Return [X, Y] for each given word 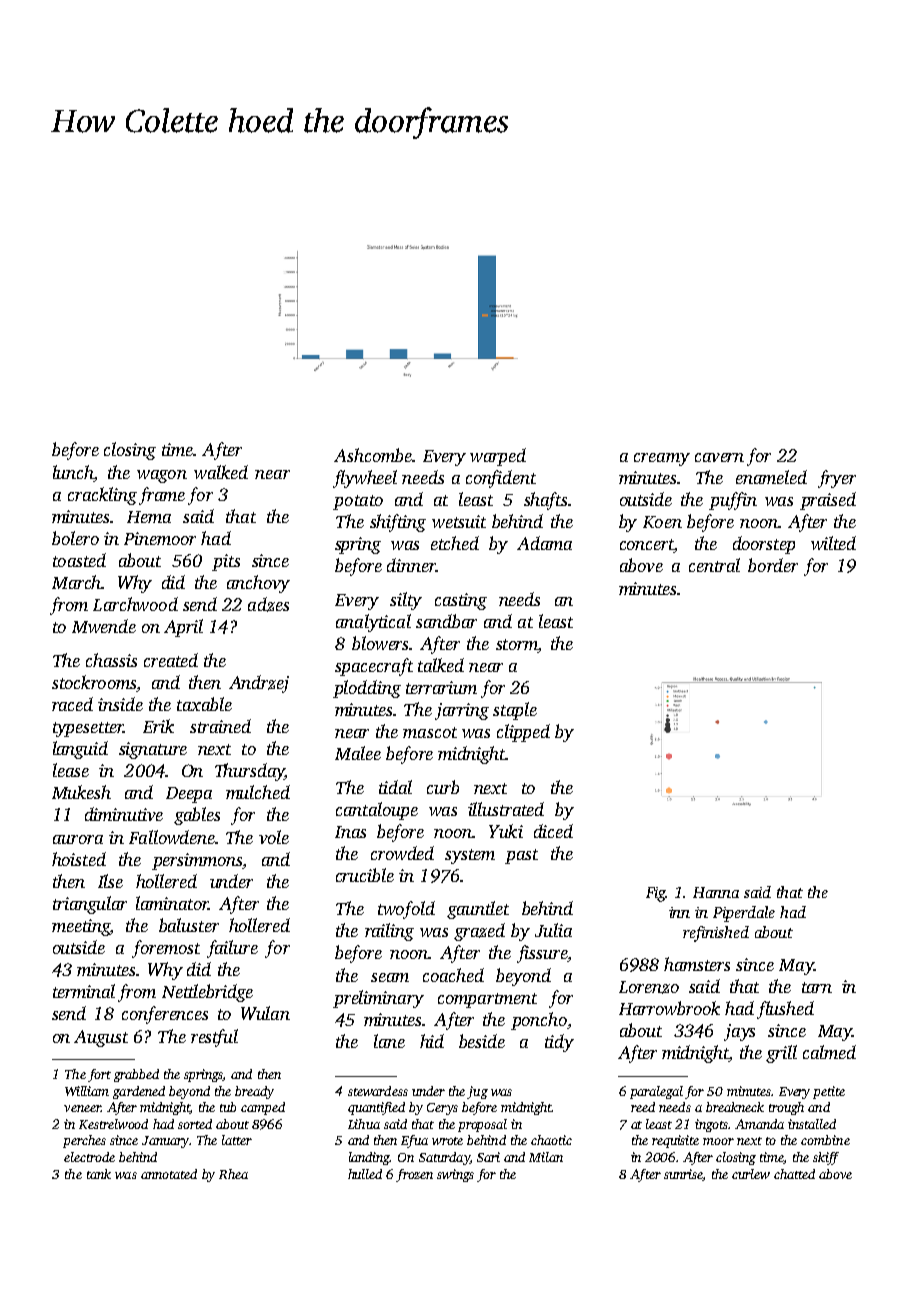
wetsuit [459, 521]
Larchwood [135, 604]
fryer [837, 479]
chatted [794, 1174]
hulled [365, 1174]
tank [99, 1174]
